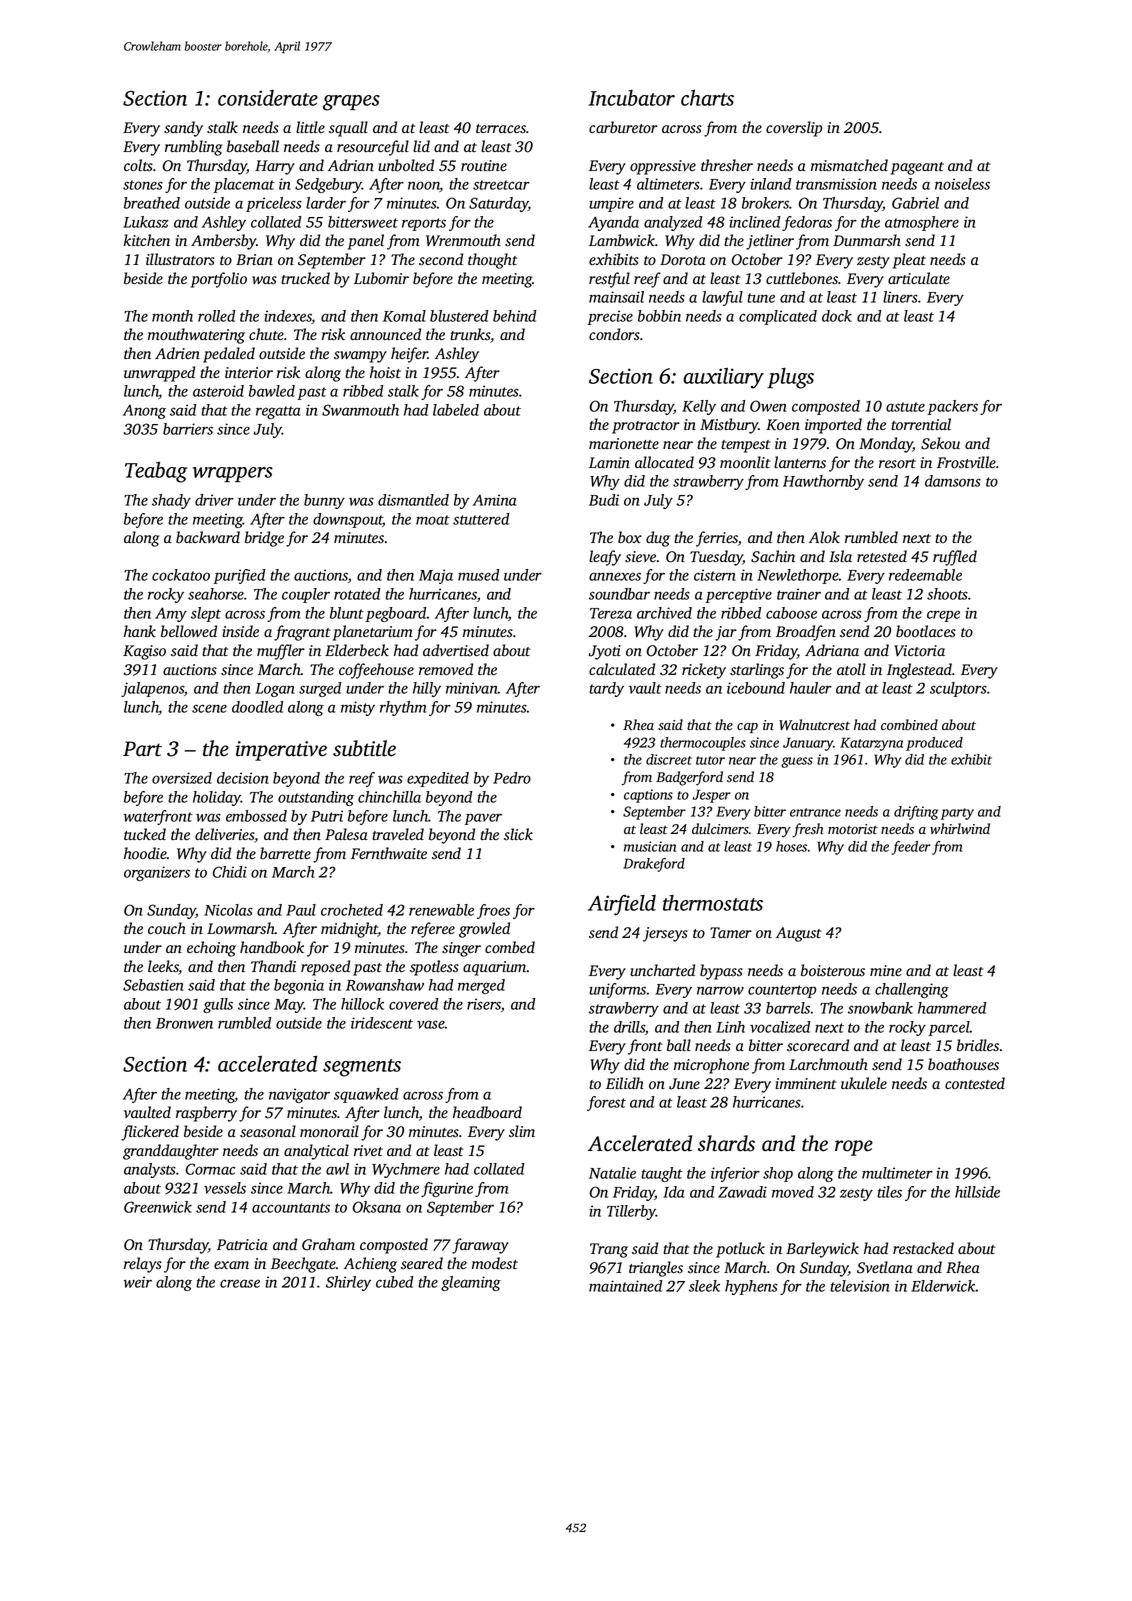 The width and height of the screenshot is (1132, 1601). I want to click on Tereza, so click(611, 613).
